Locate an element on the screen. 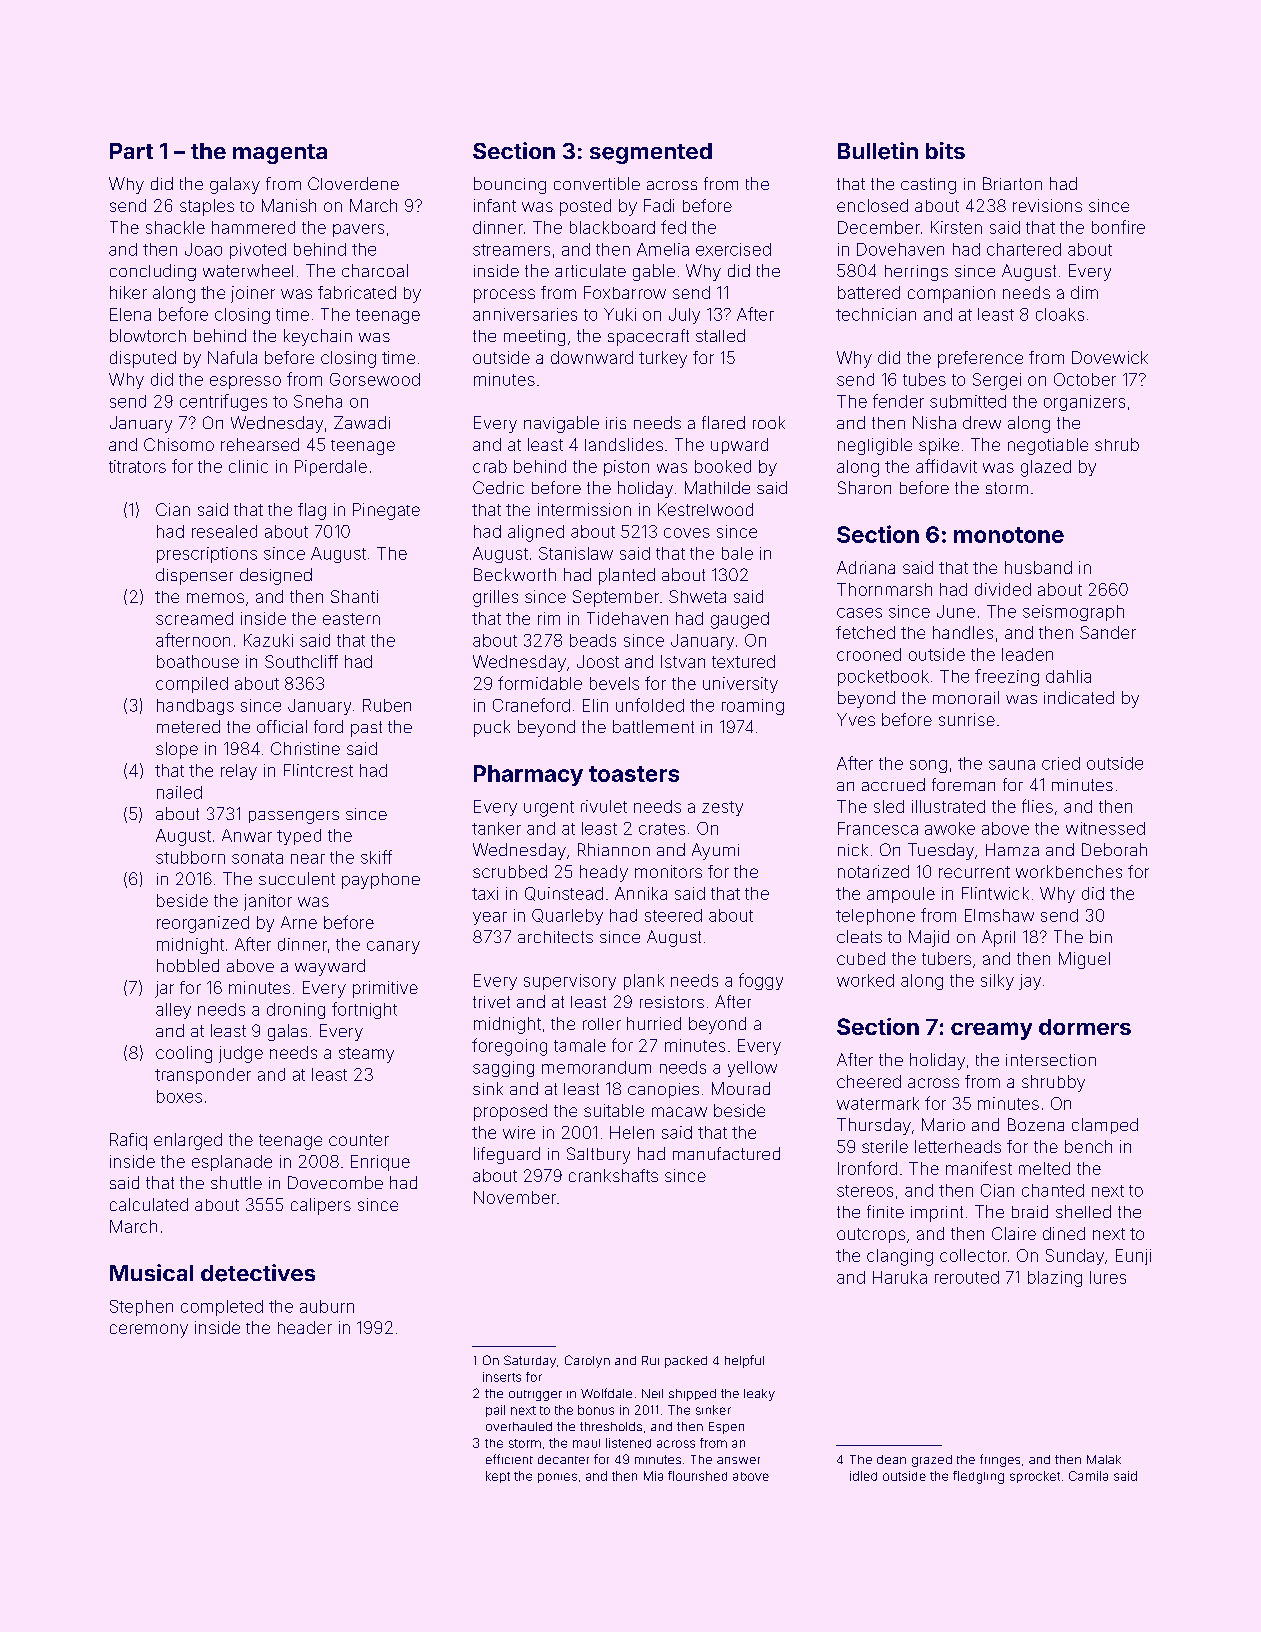 This screenshot has height=1632, width=1261. Eunji is located at coordinates (1133, 1257).
